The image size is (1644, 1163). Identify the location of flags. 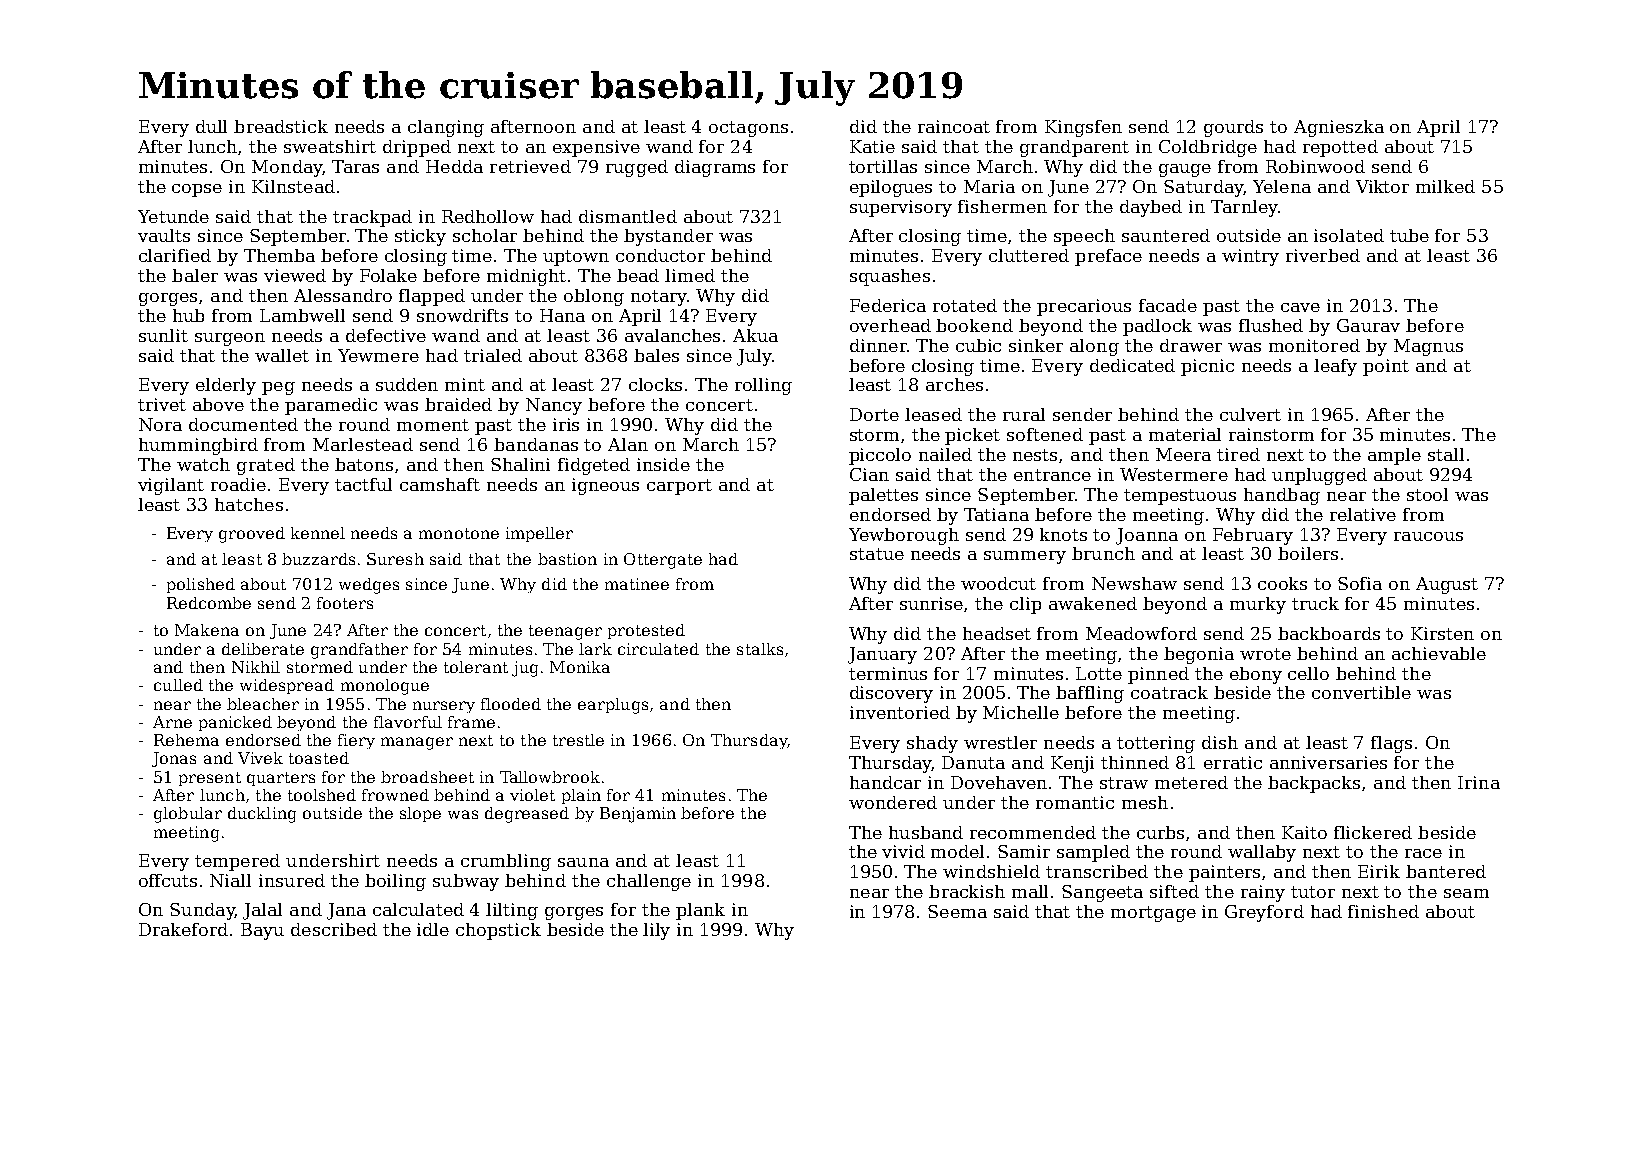
(1391, 744).
